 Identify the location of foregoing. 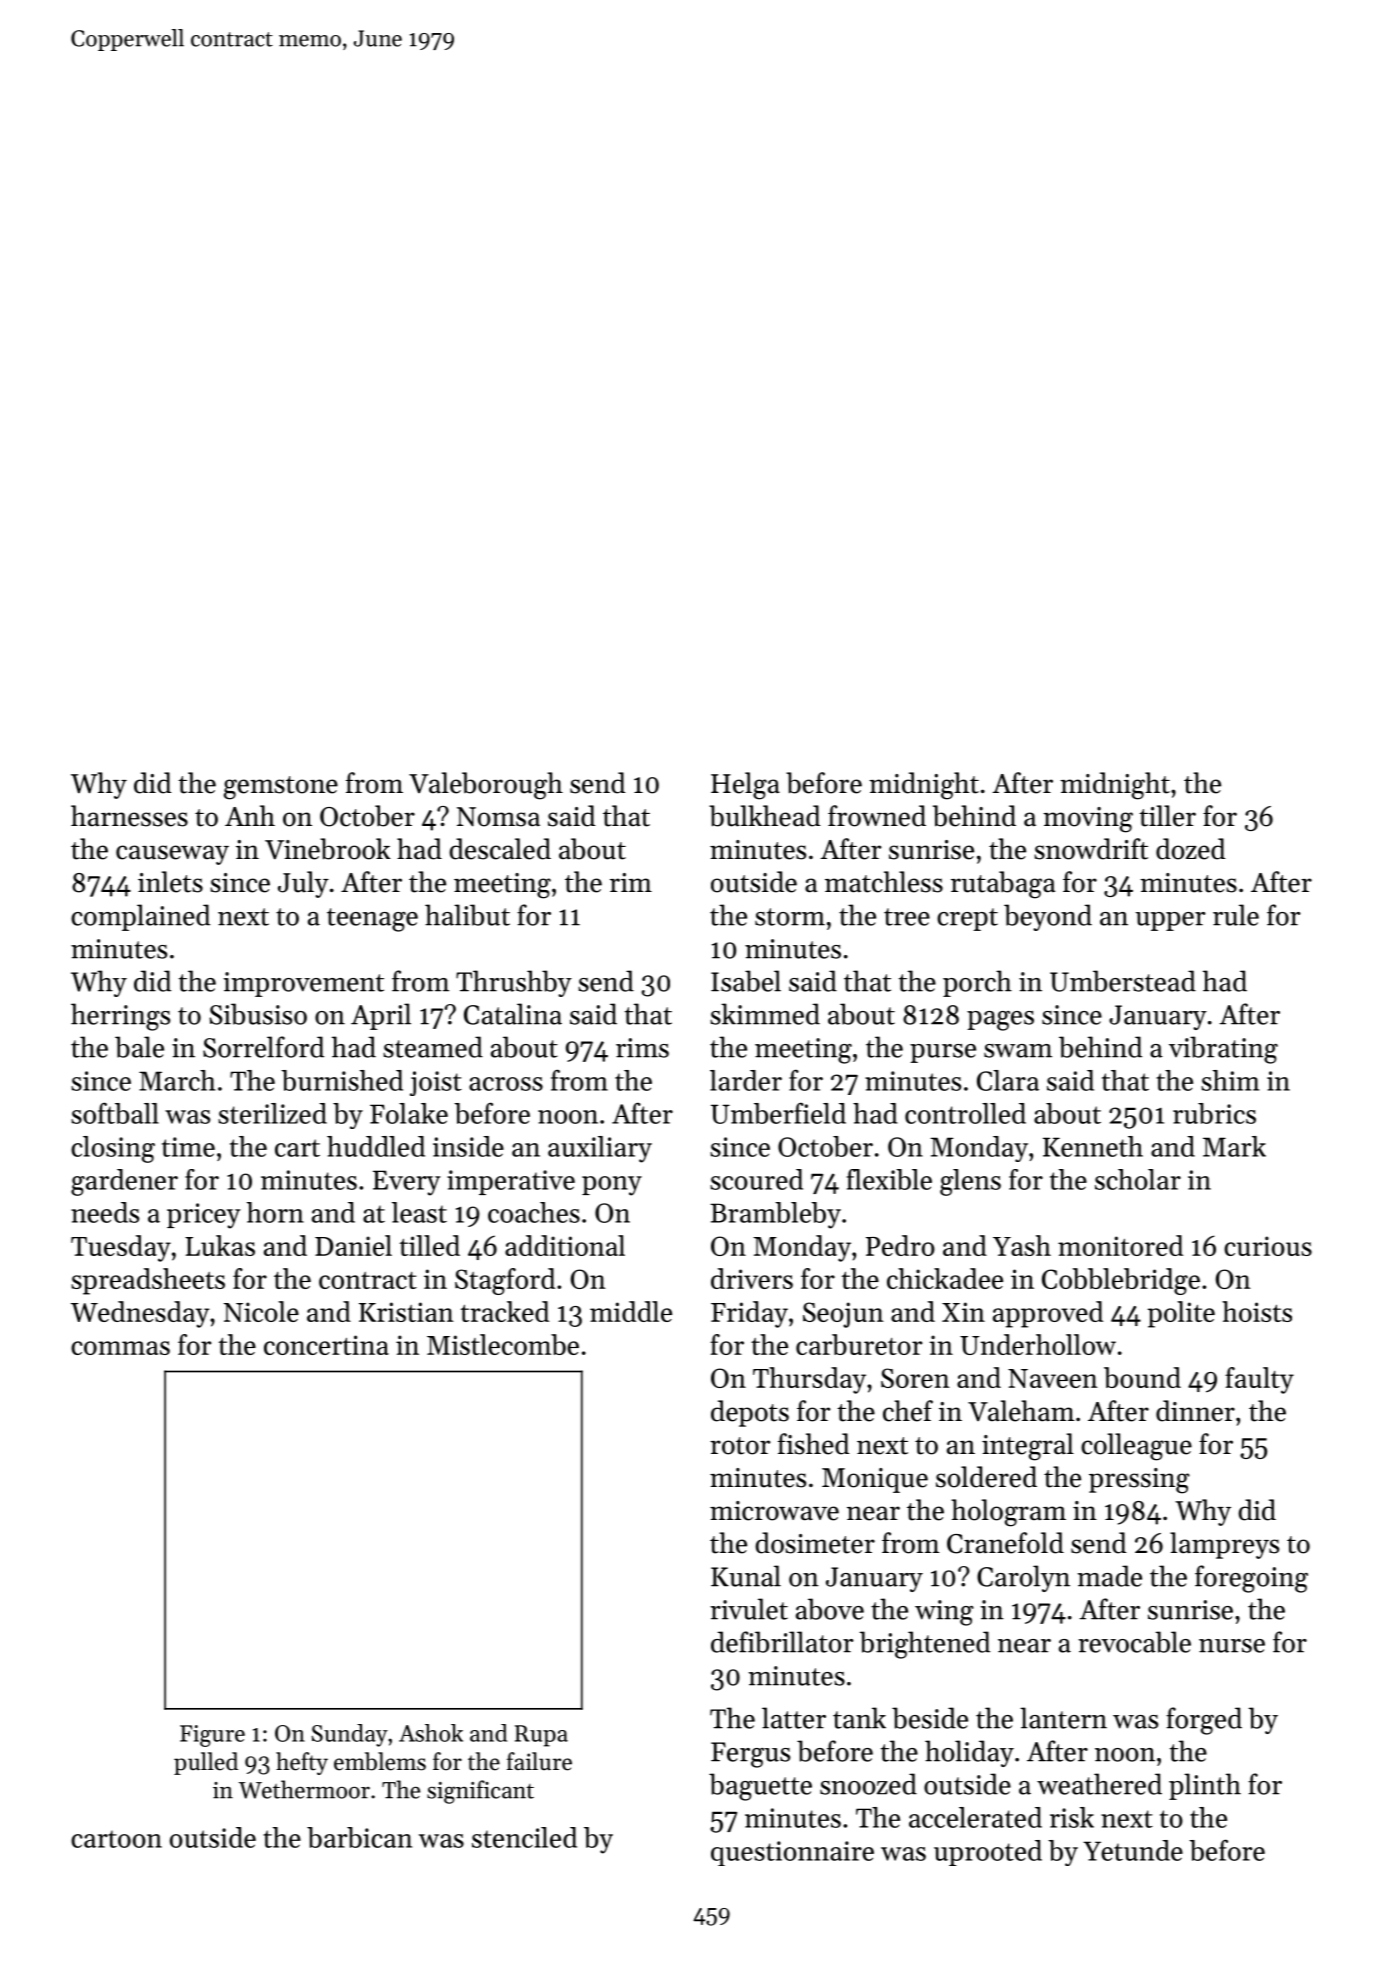
(1251, 1579).
